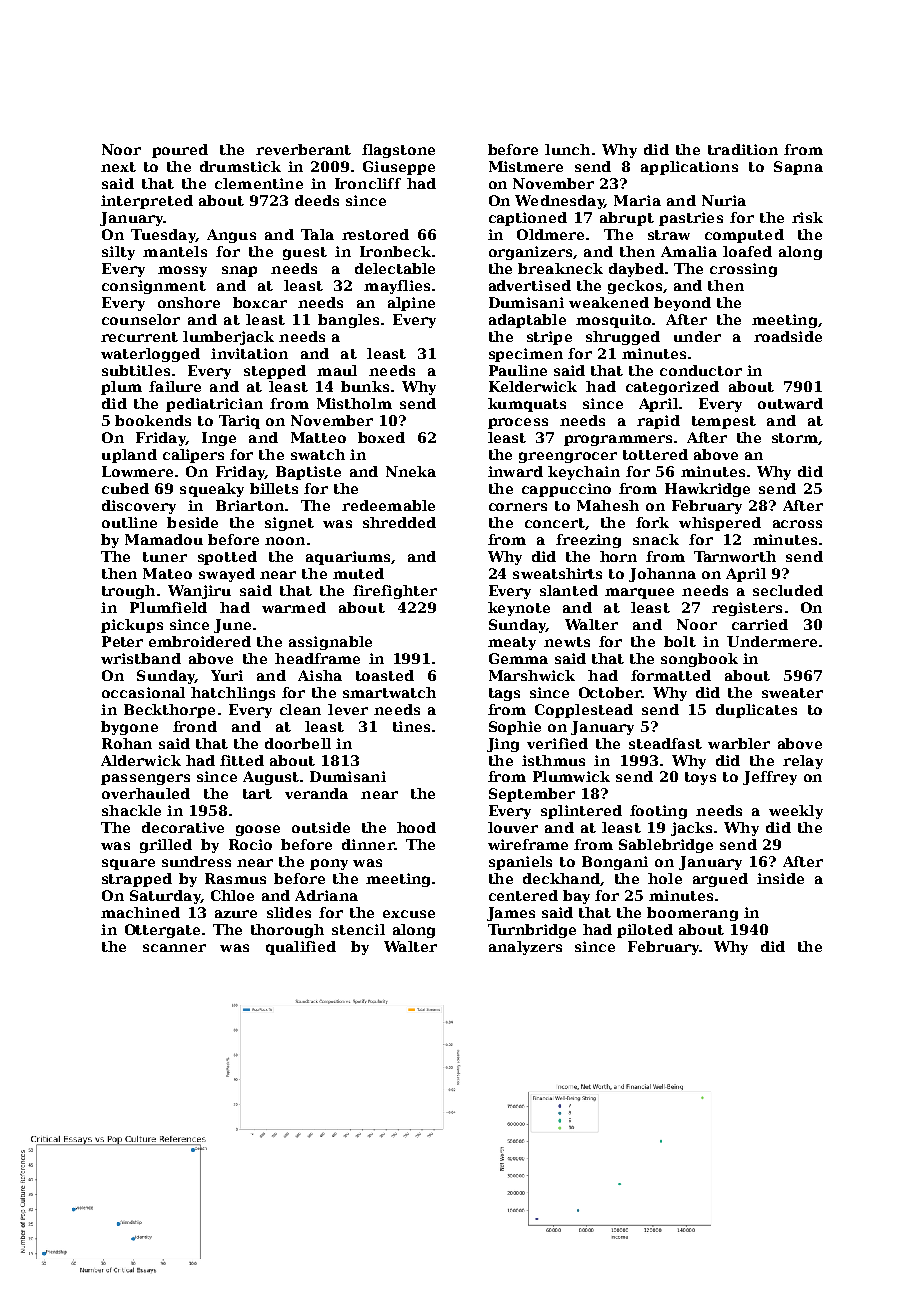 The height and width of the document is (1314, 924). Describe the element at coordinates (533, 386) in the document. I see `Kelderwick` at that location.
